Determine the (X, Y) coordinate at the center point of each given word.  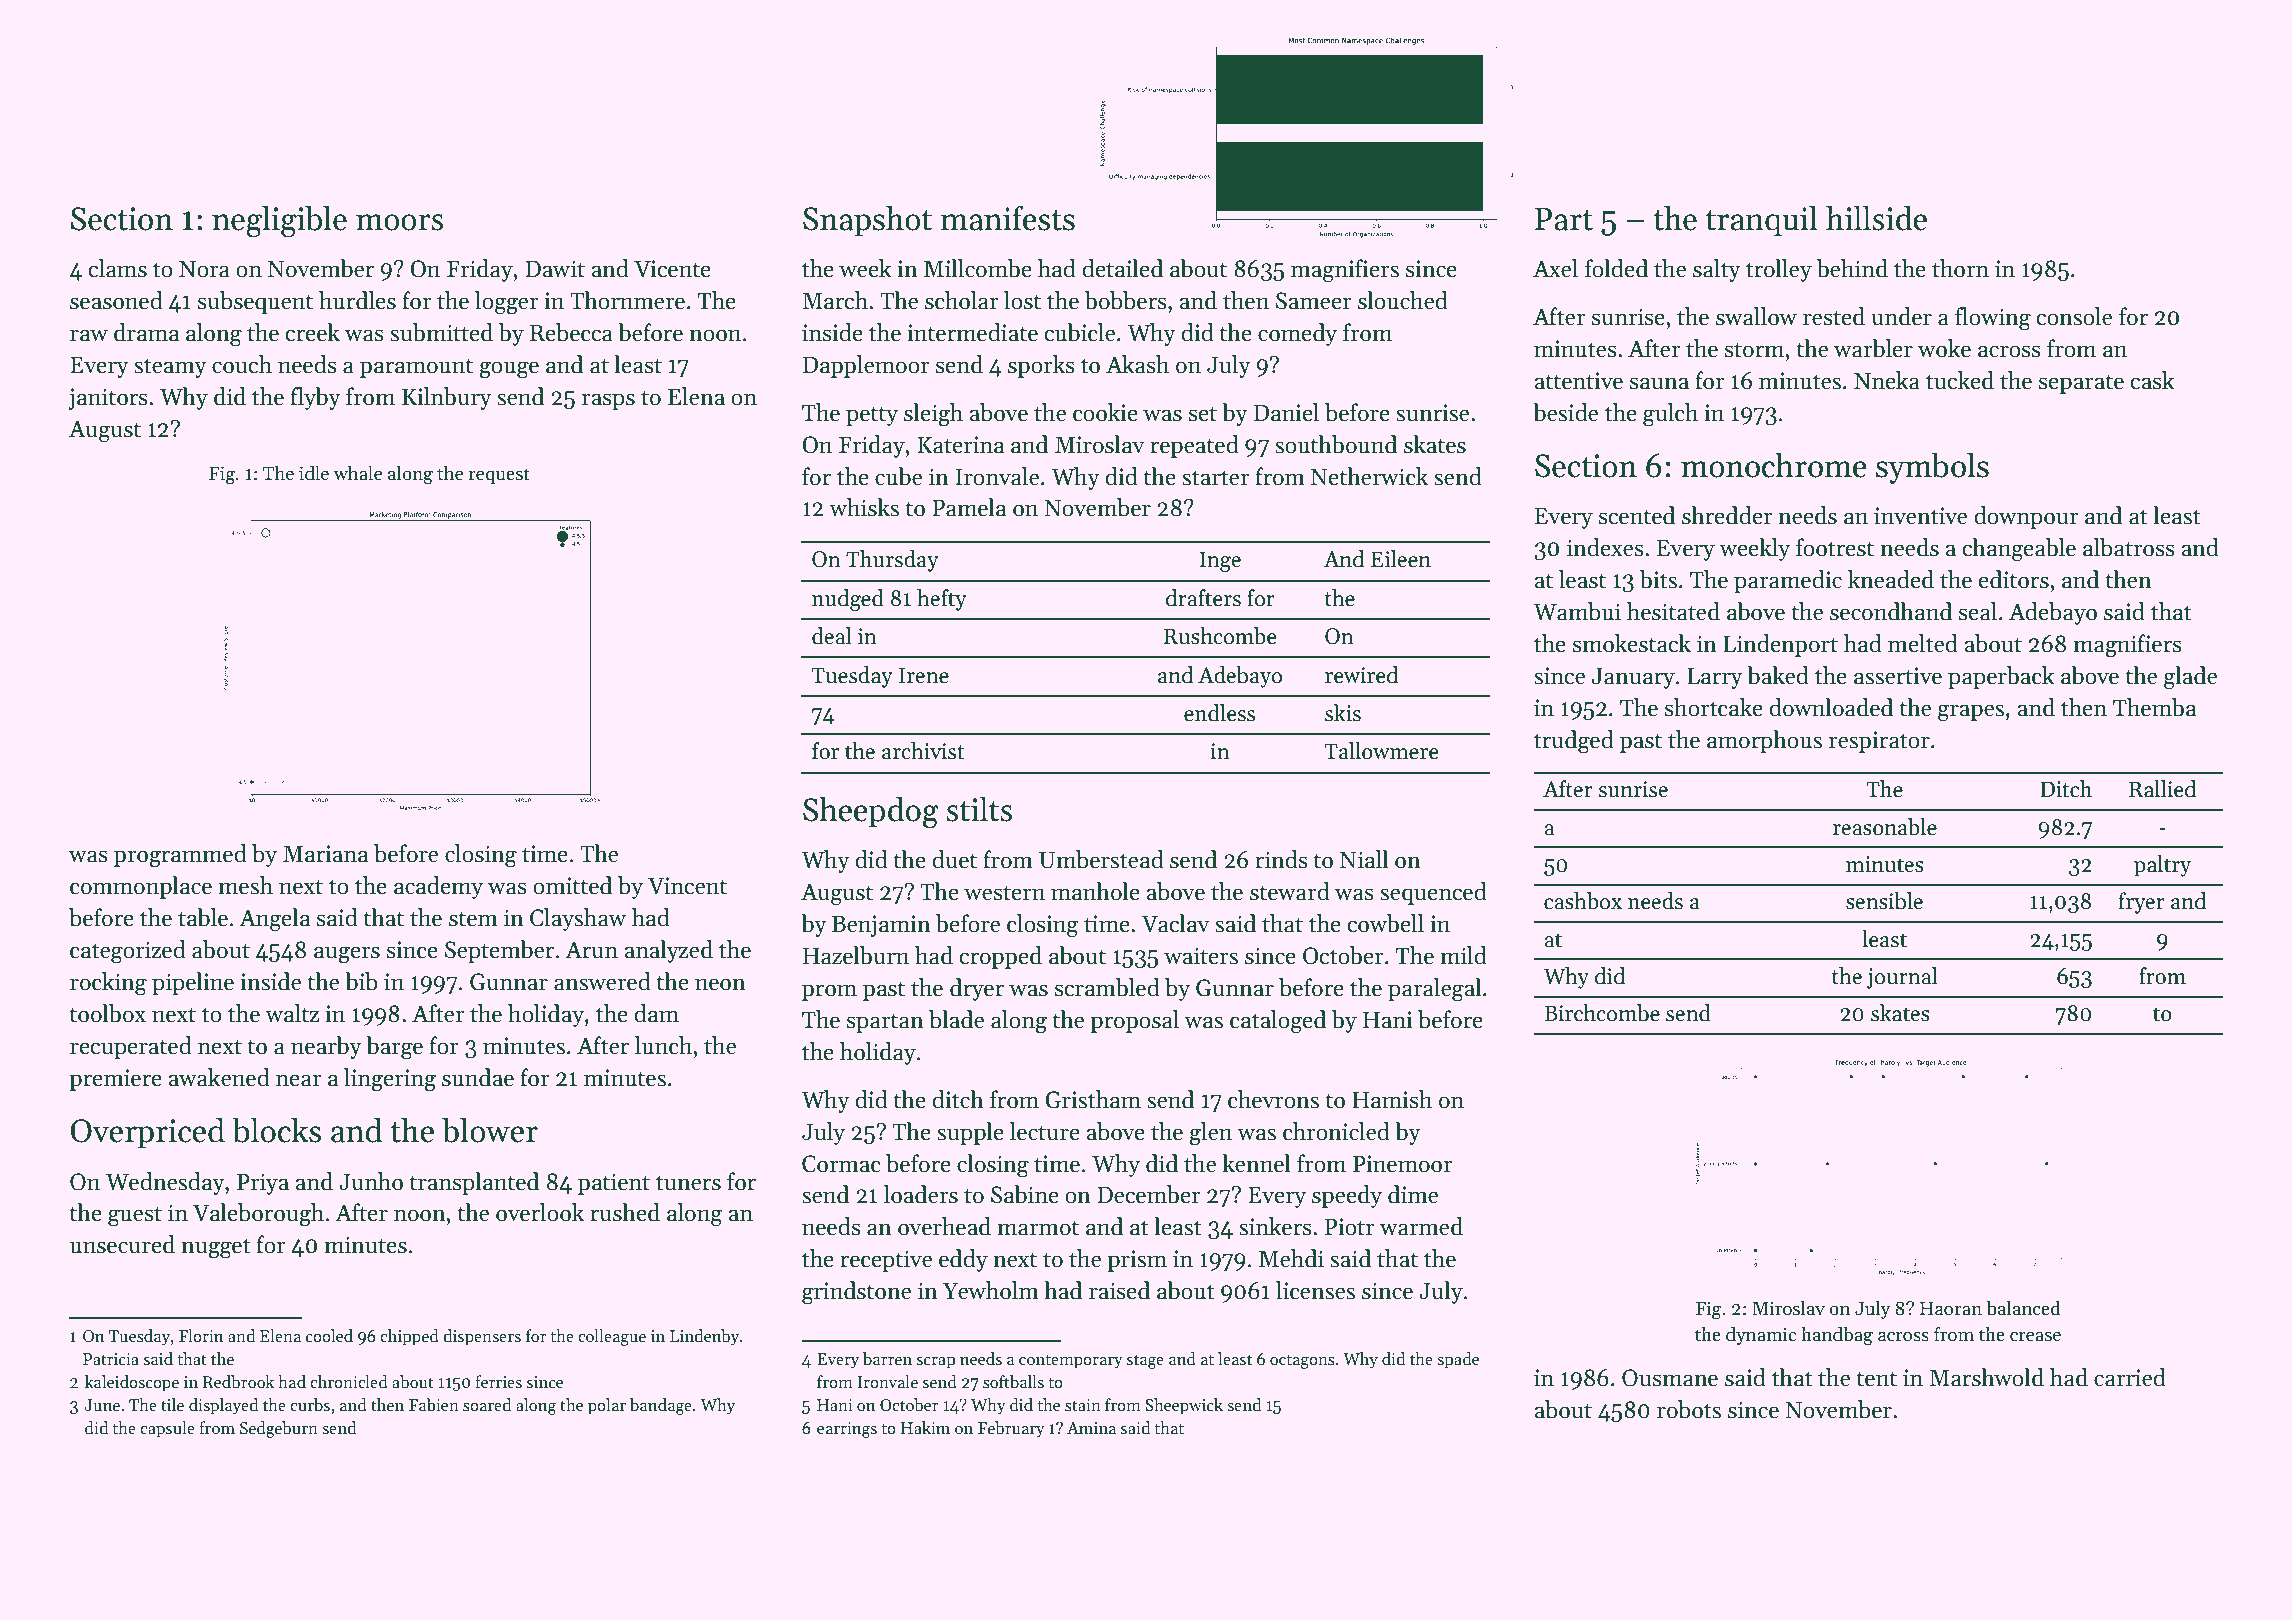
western (1004, 893)
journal (1902, 978)
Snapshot (867, 221)
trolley (1779, 270)
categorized (128, 952)
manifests (1008, 218)
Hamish (1392, 1099)
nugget (216, 1248)
